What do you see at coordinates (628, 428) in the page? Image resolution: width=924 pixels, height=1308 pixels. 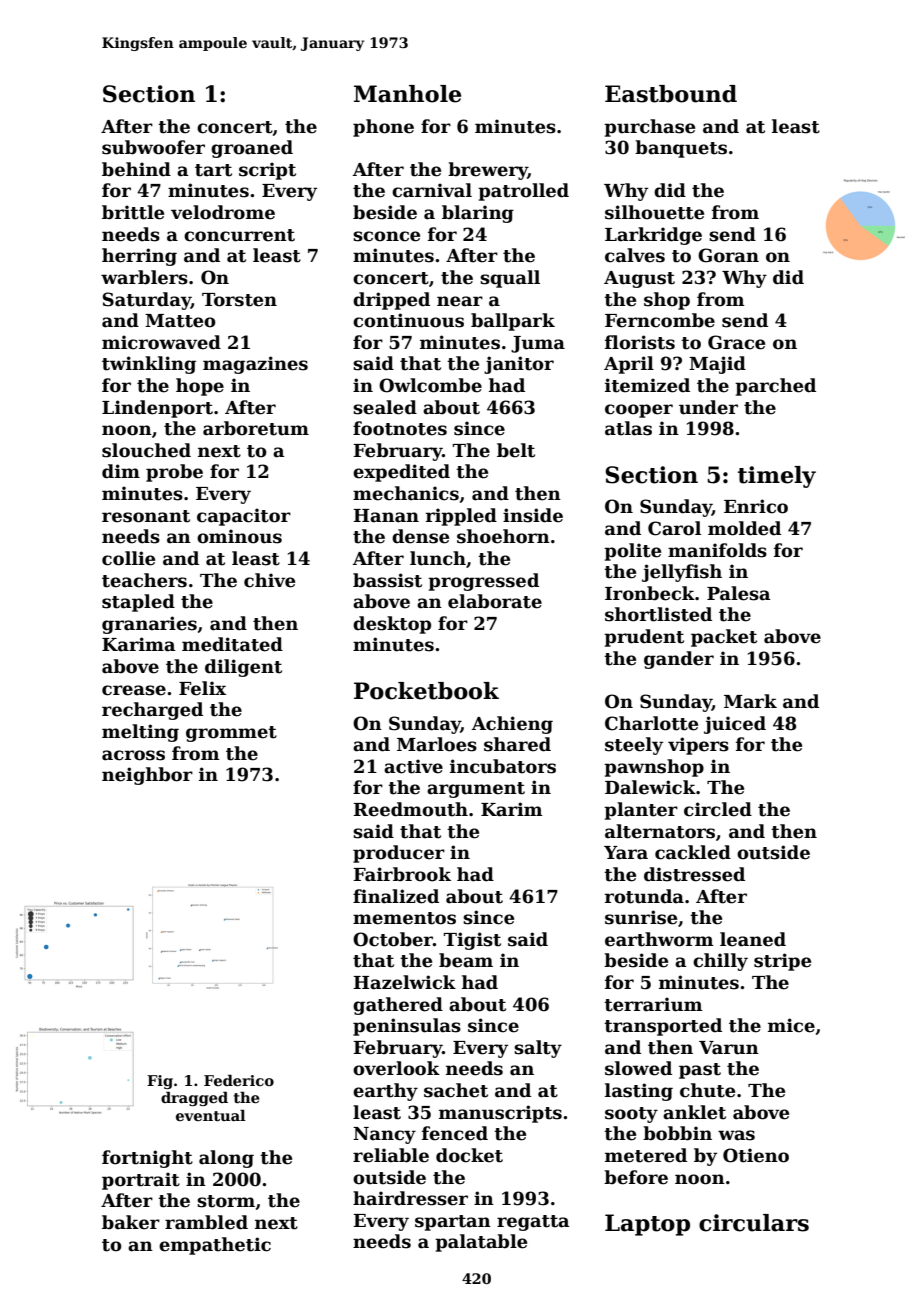 I see `atlas` at bounding box center [628, 428].
